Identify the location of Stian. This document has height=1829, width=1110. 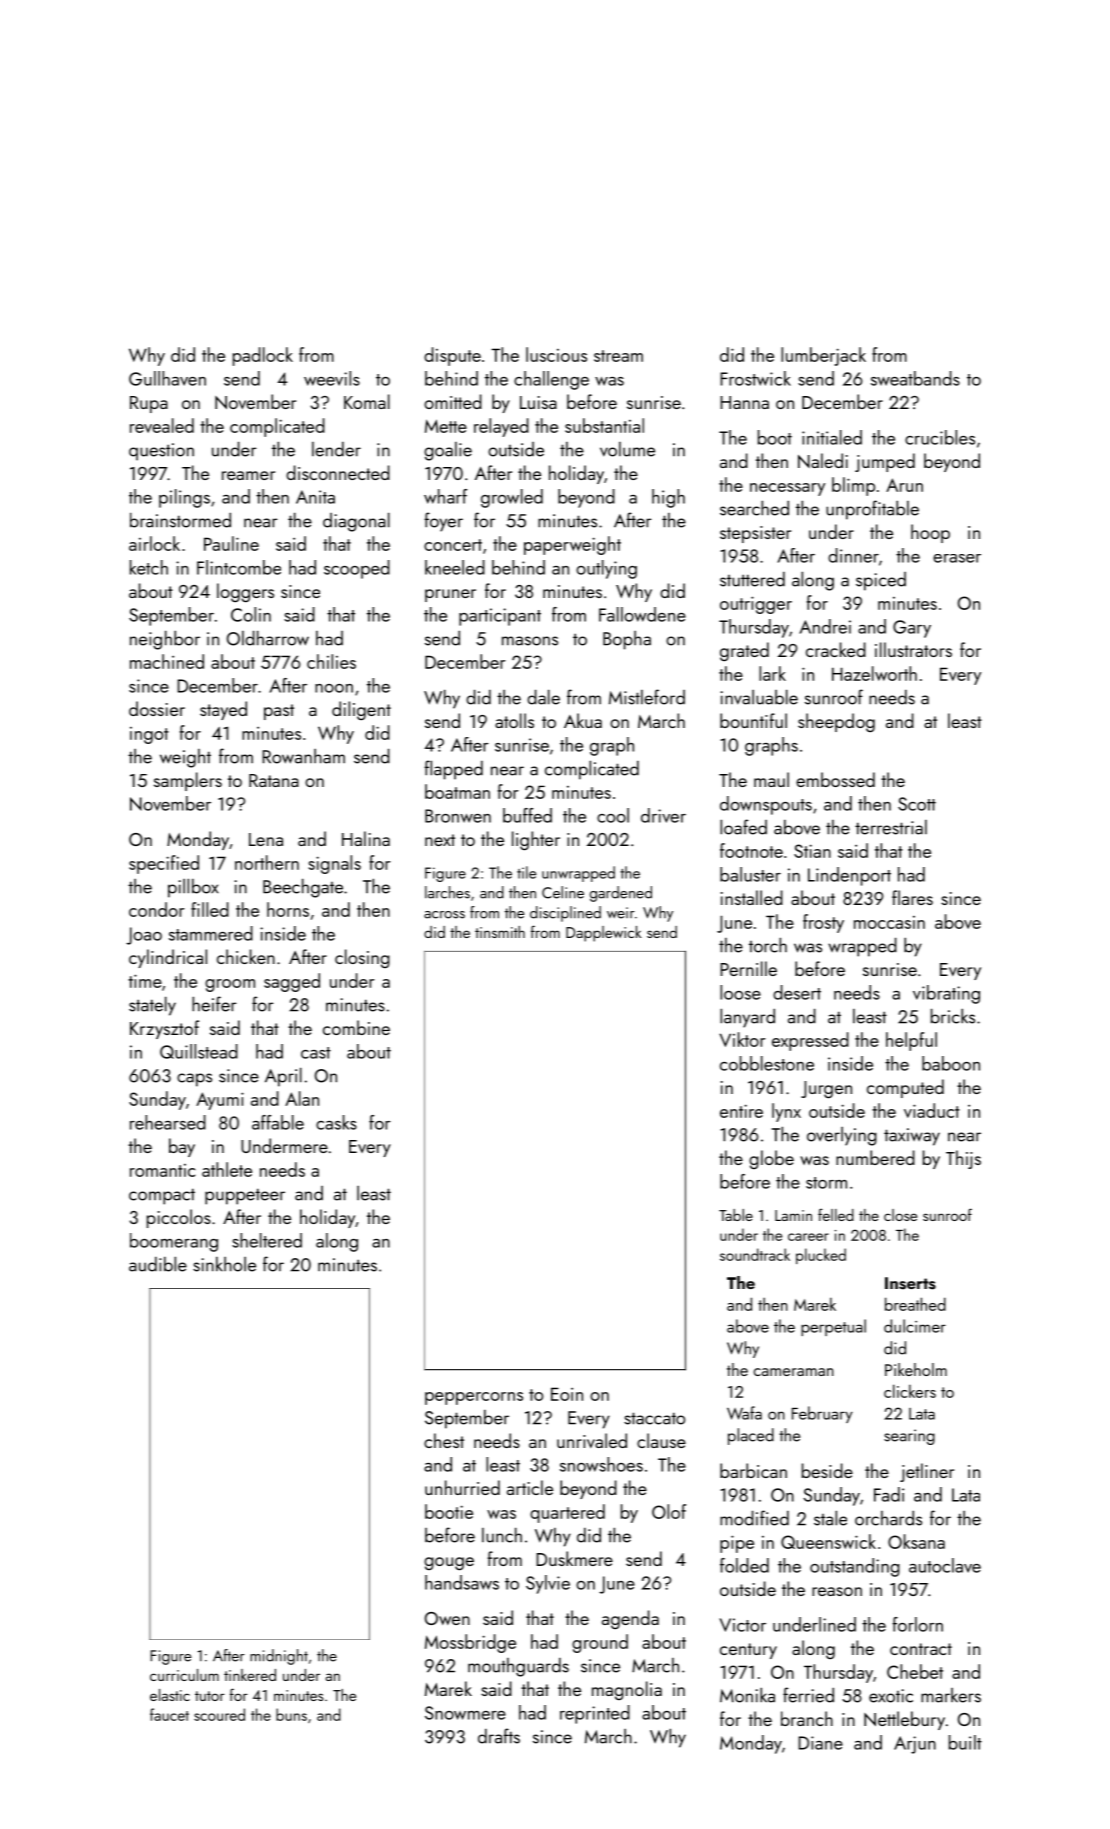
(812, 851).
